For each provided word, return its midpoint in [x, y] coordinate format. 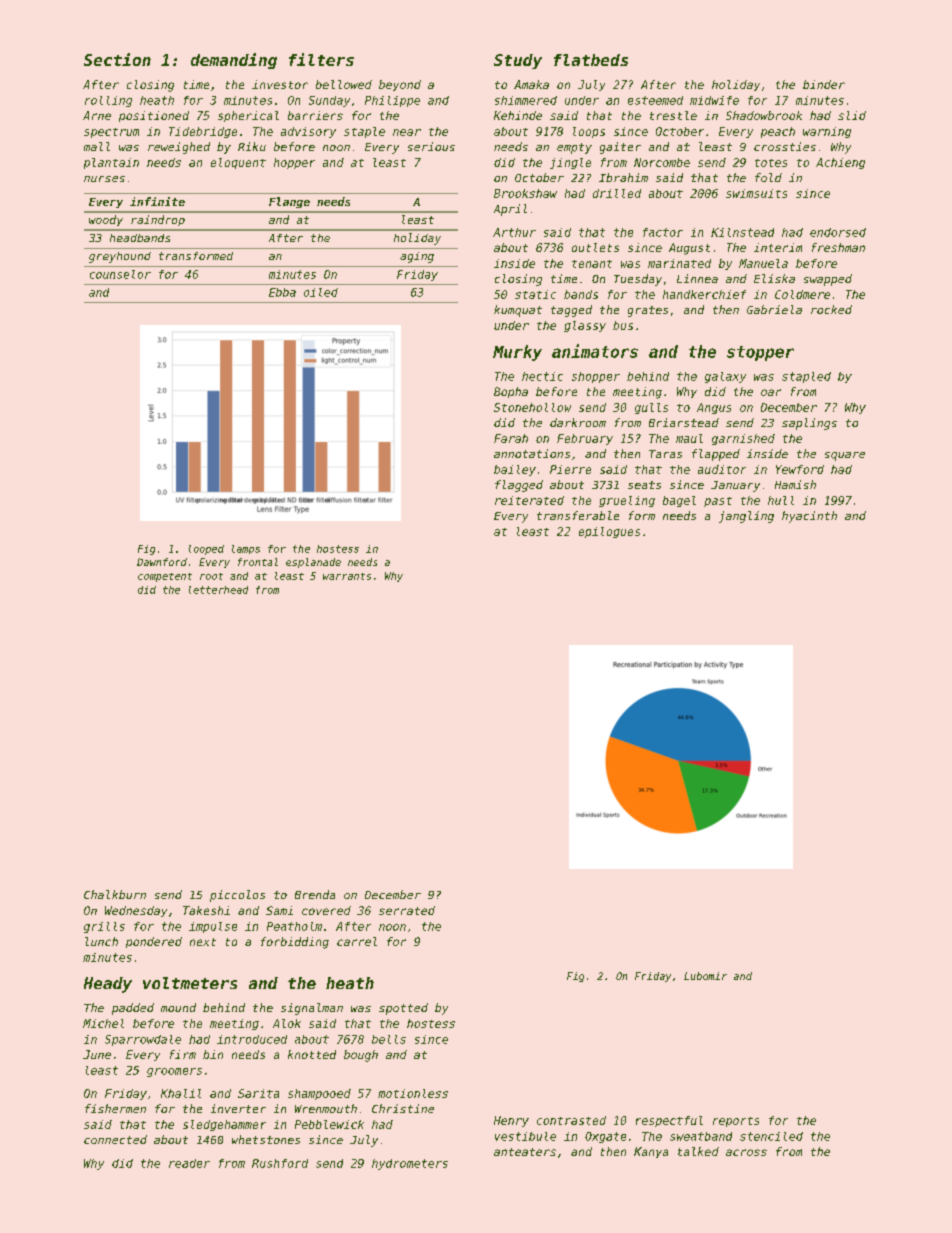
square [845, 456]
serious [431, 146]
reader [189, 1163]
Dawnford [162, 562]
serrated [407, 910]
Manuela [763, 263]
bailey [515, 470]
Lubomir [705, 976]
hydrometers [410, 1164]
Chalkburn [115, 894]
